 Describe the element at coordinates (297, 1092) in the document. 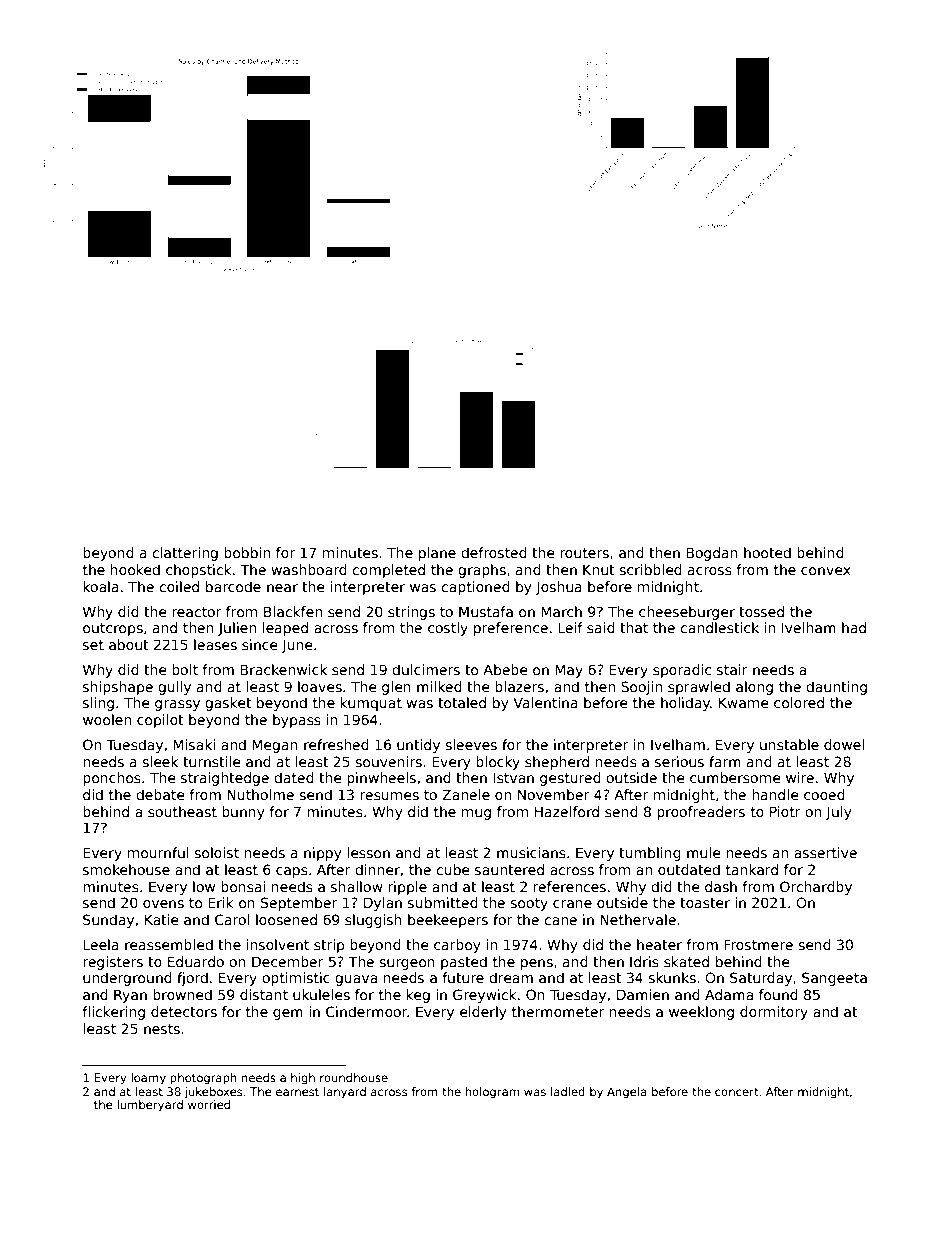

I see `earnest` at that location.
